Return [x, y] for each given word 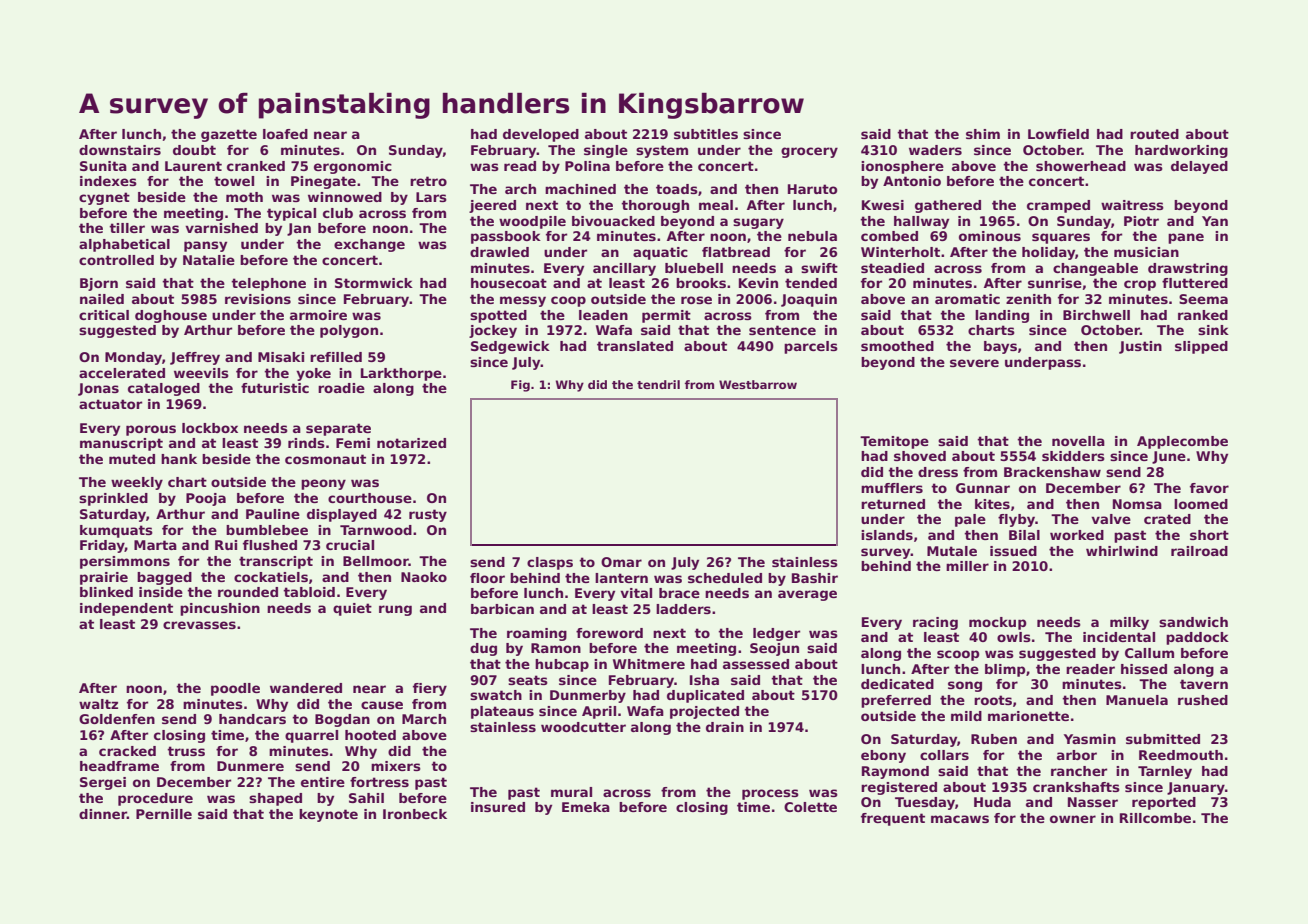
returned [893, 504]
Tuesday [925, 803]
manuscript [121, 444]
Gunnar [983, 488]
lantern [621, 578]
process [770, 794]
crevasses [199, 625]
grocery [809, 152]
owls [1014, 637]
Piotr [1141, 221]
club [338, 213]
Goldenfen [117, 719]
